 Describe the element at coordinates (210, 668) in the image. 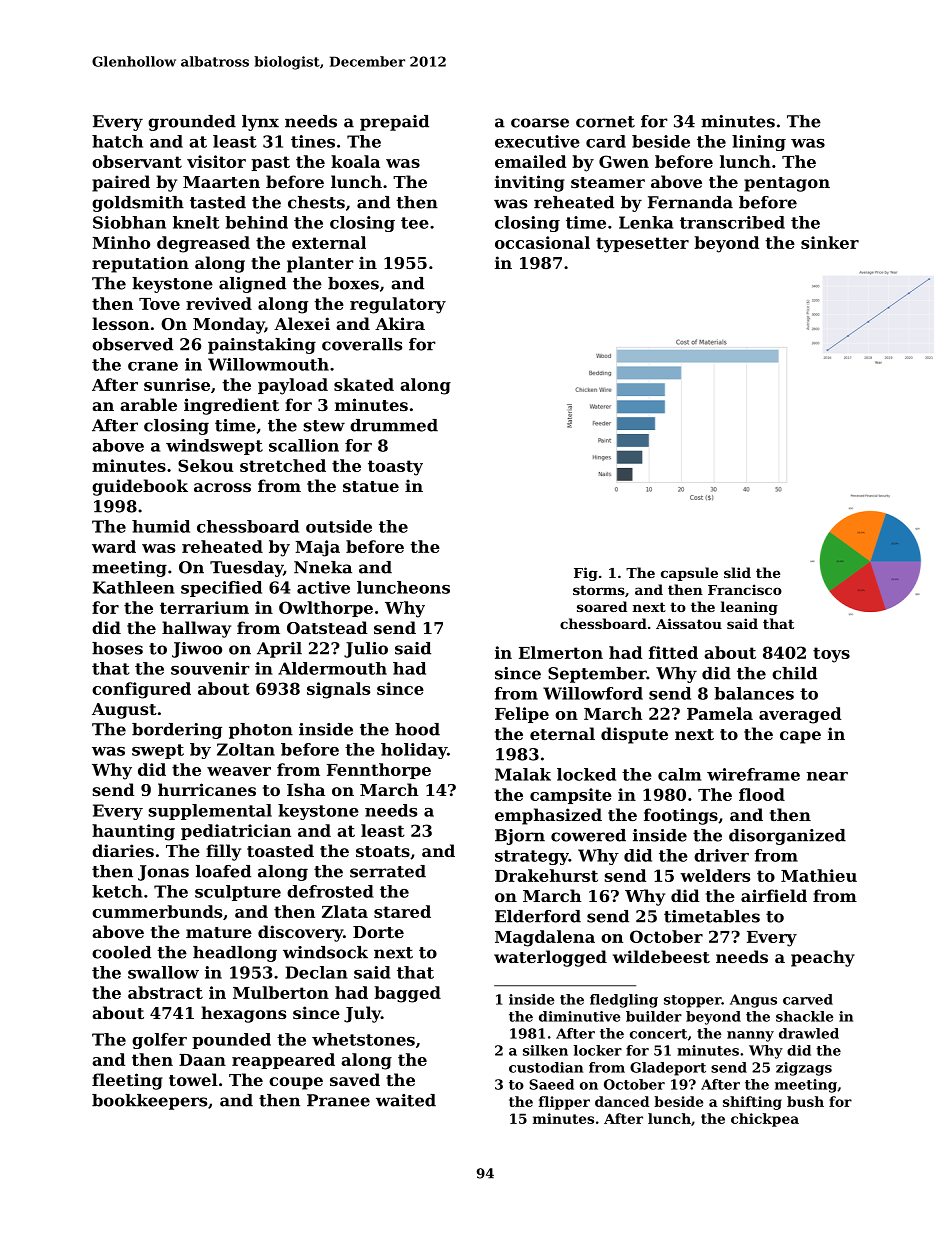

I see `souvenir` at that location.
